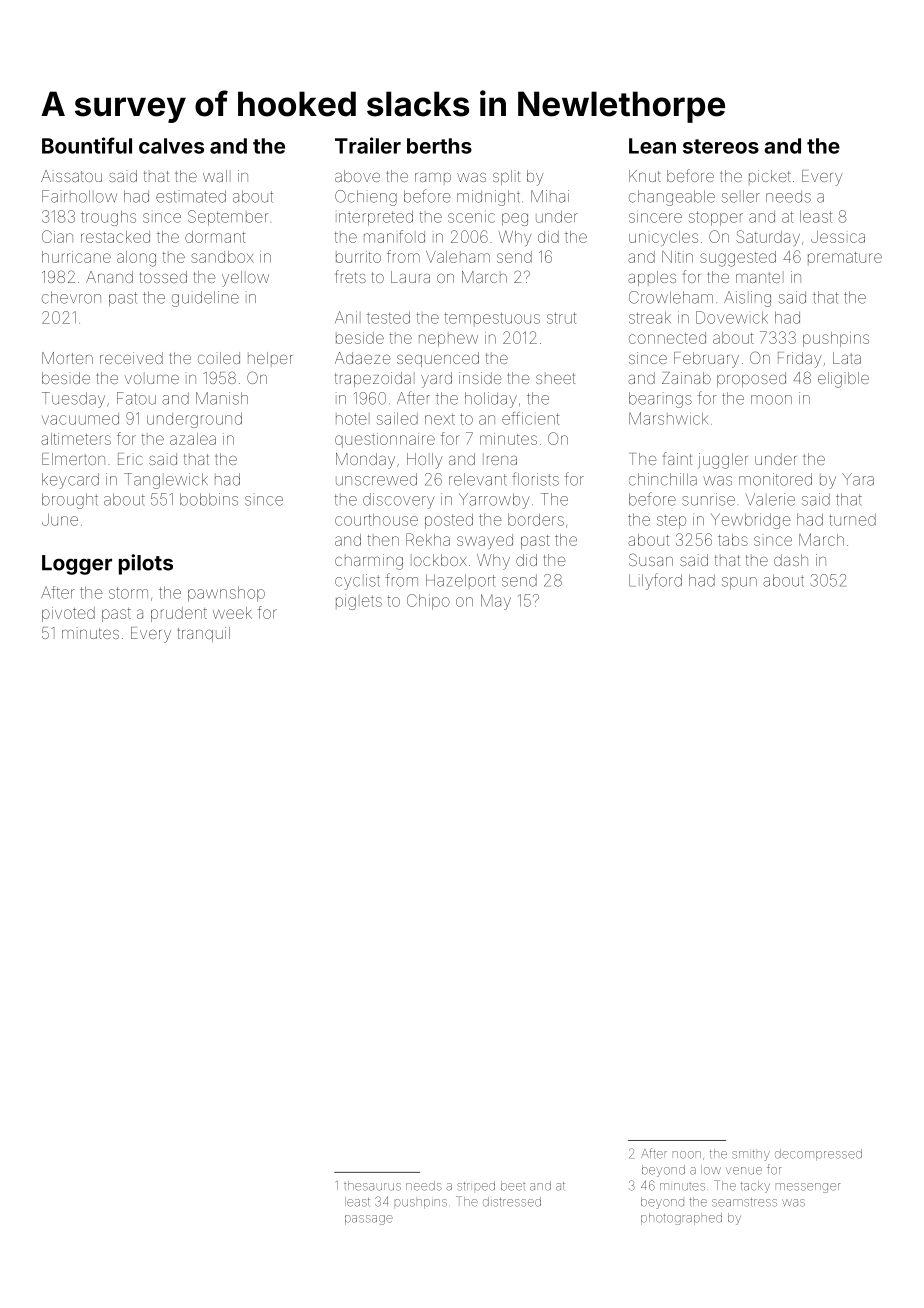 The image size is (924, 1308). What do you see at coordinates (496, 602) in the document?
I see `May` at bounding box center [496, 602].
